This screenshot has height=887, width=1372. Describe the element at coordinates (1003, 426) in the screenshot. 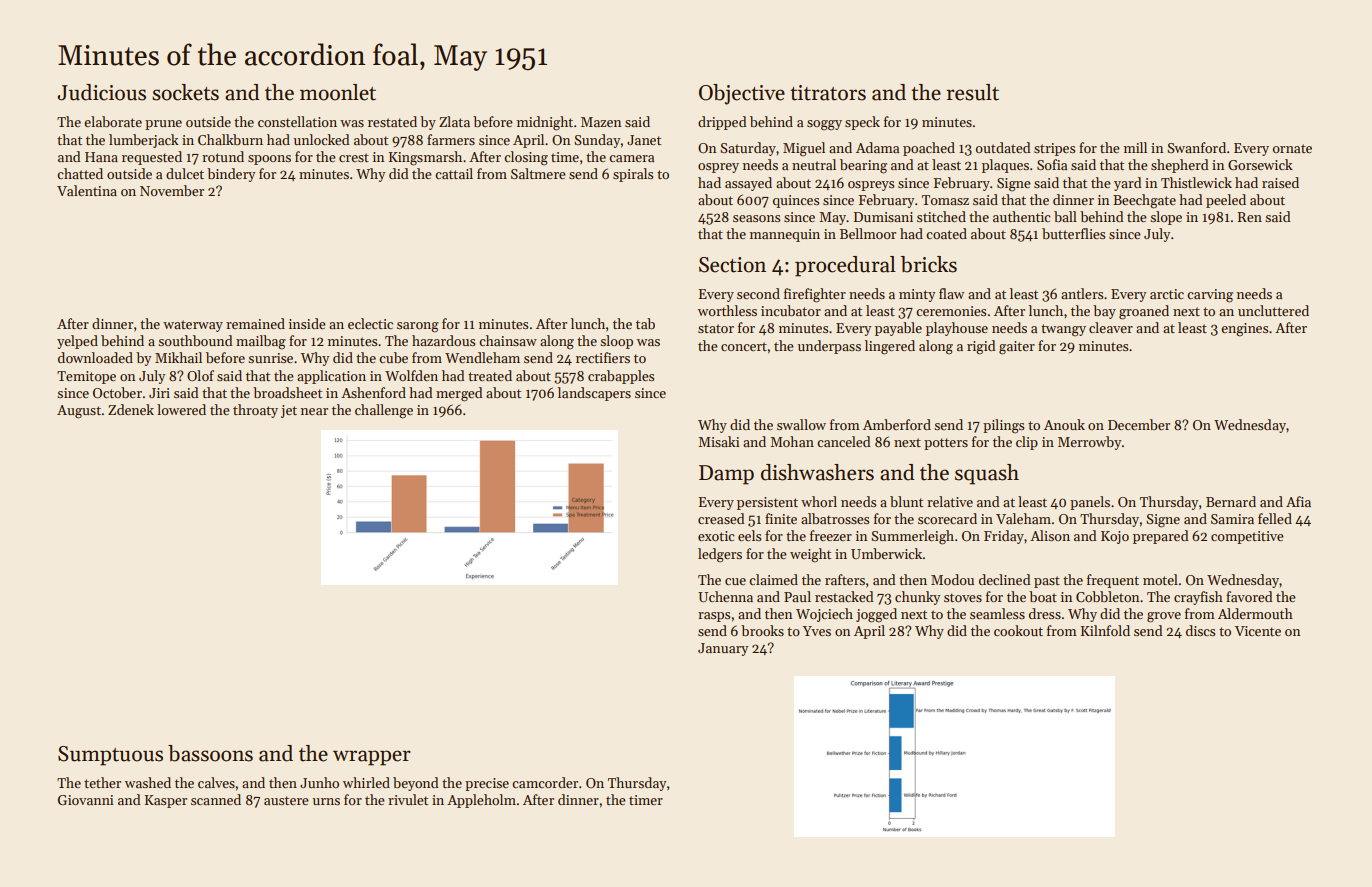

I see `pilings` at that location.
